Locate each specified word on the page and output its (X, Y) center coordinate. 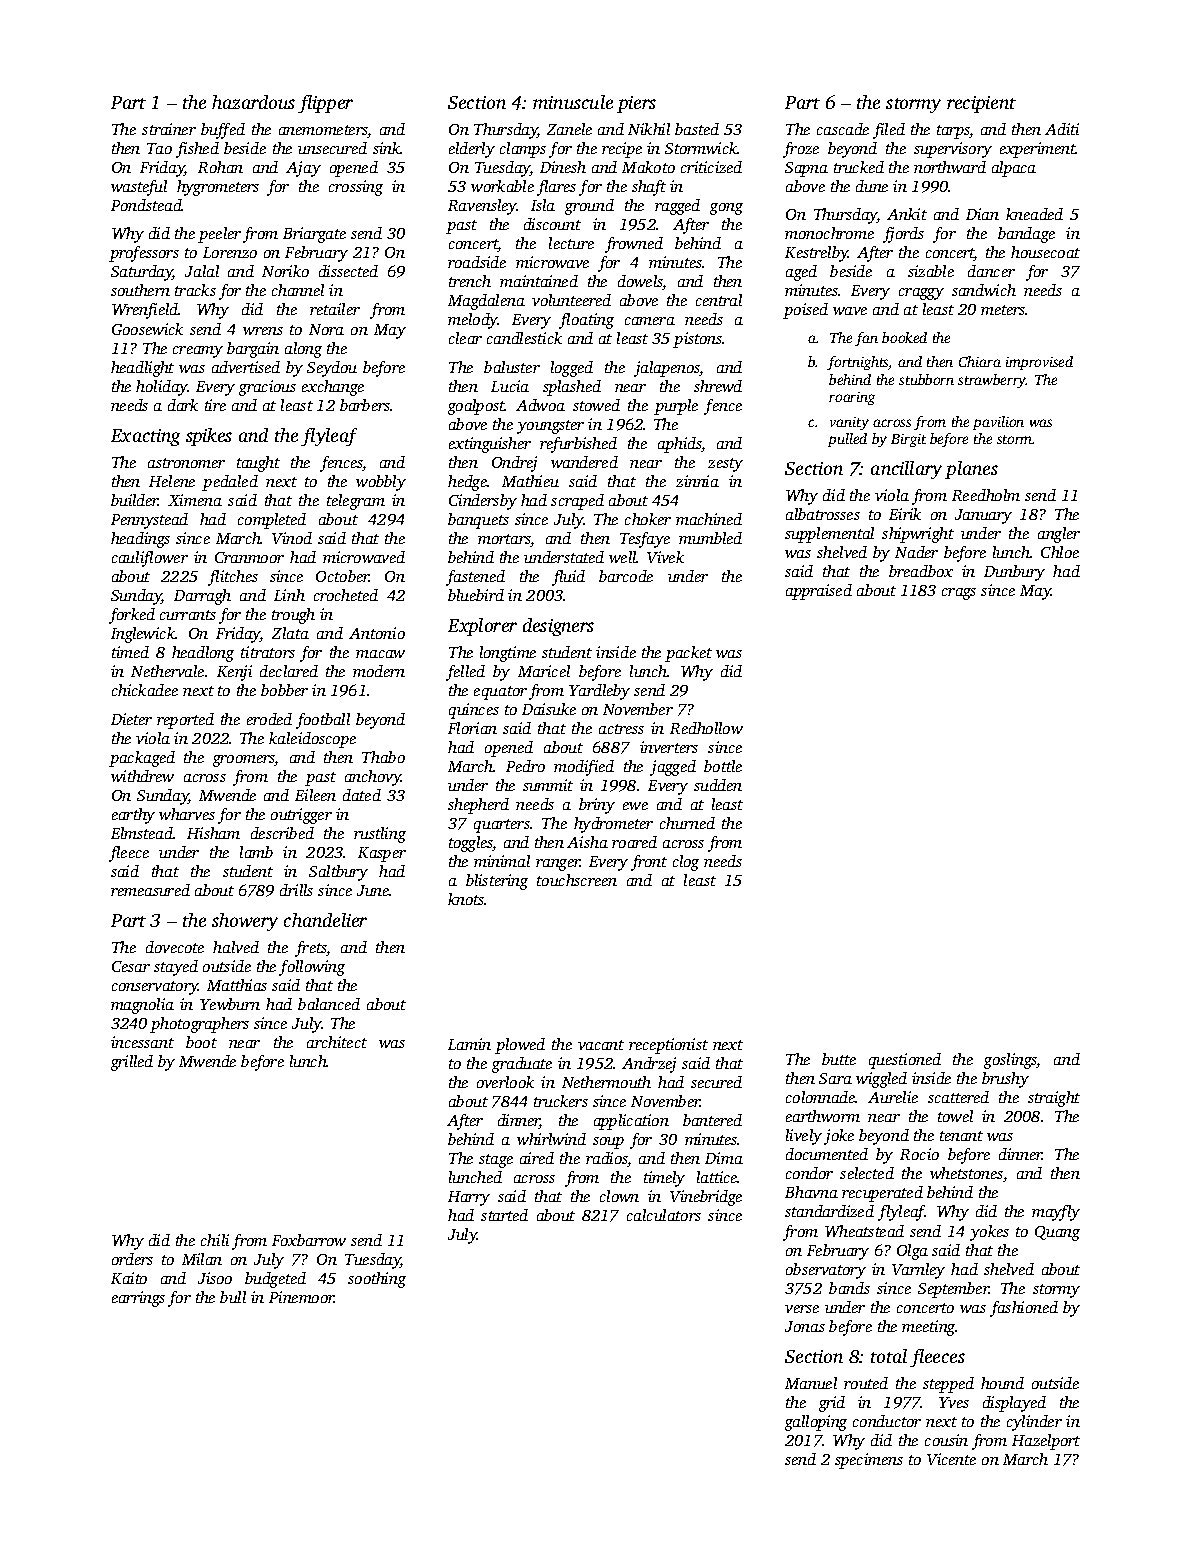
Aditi (1062, 129)
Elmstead (142, 833)
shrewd (718, 386)
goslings (1010, 1061)
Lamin (469, 1044)
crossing (356, 188)
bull (233, 1297)
